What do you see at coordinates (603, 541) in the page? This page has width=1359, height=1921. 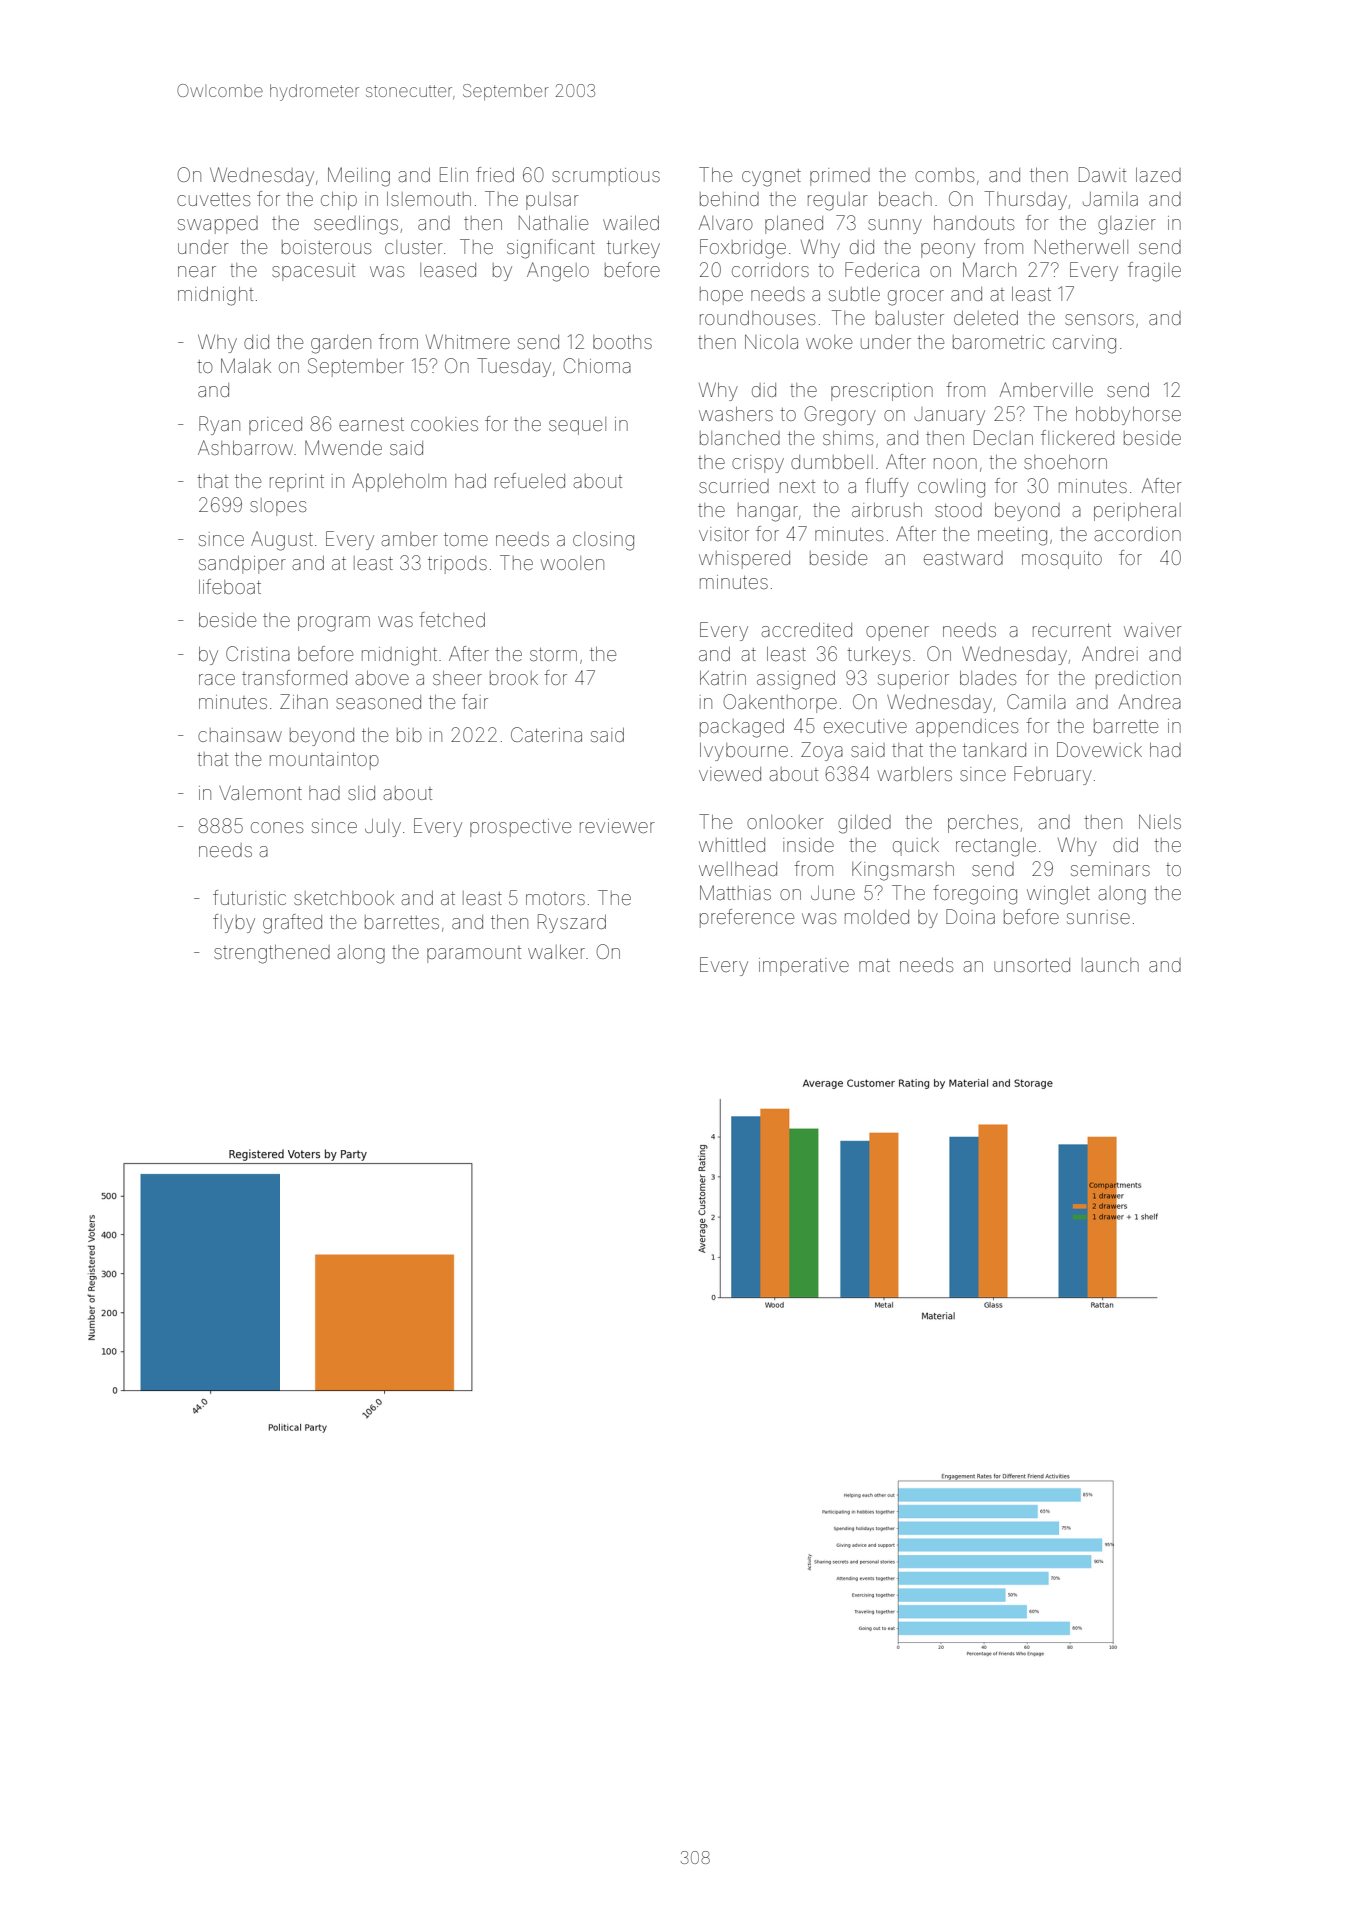 I see `closing` at bounding box center [603, 541].
